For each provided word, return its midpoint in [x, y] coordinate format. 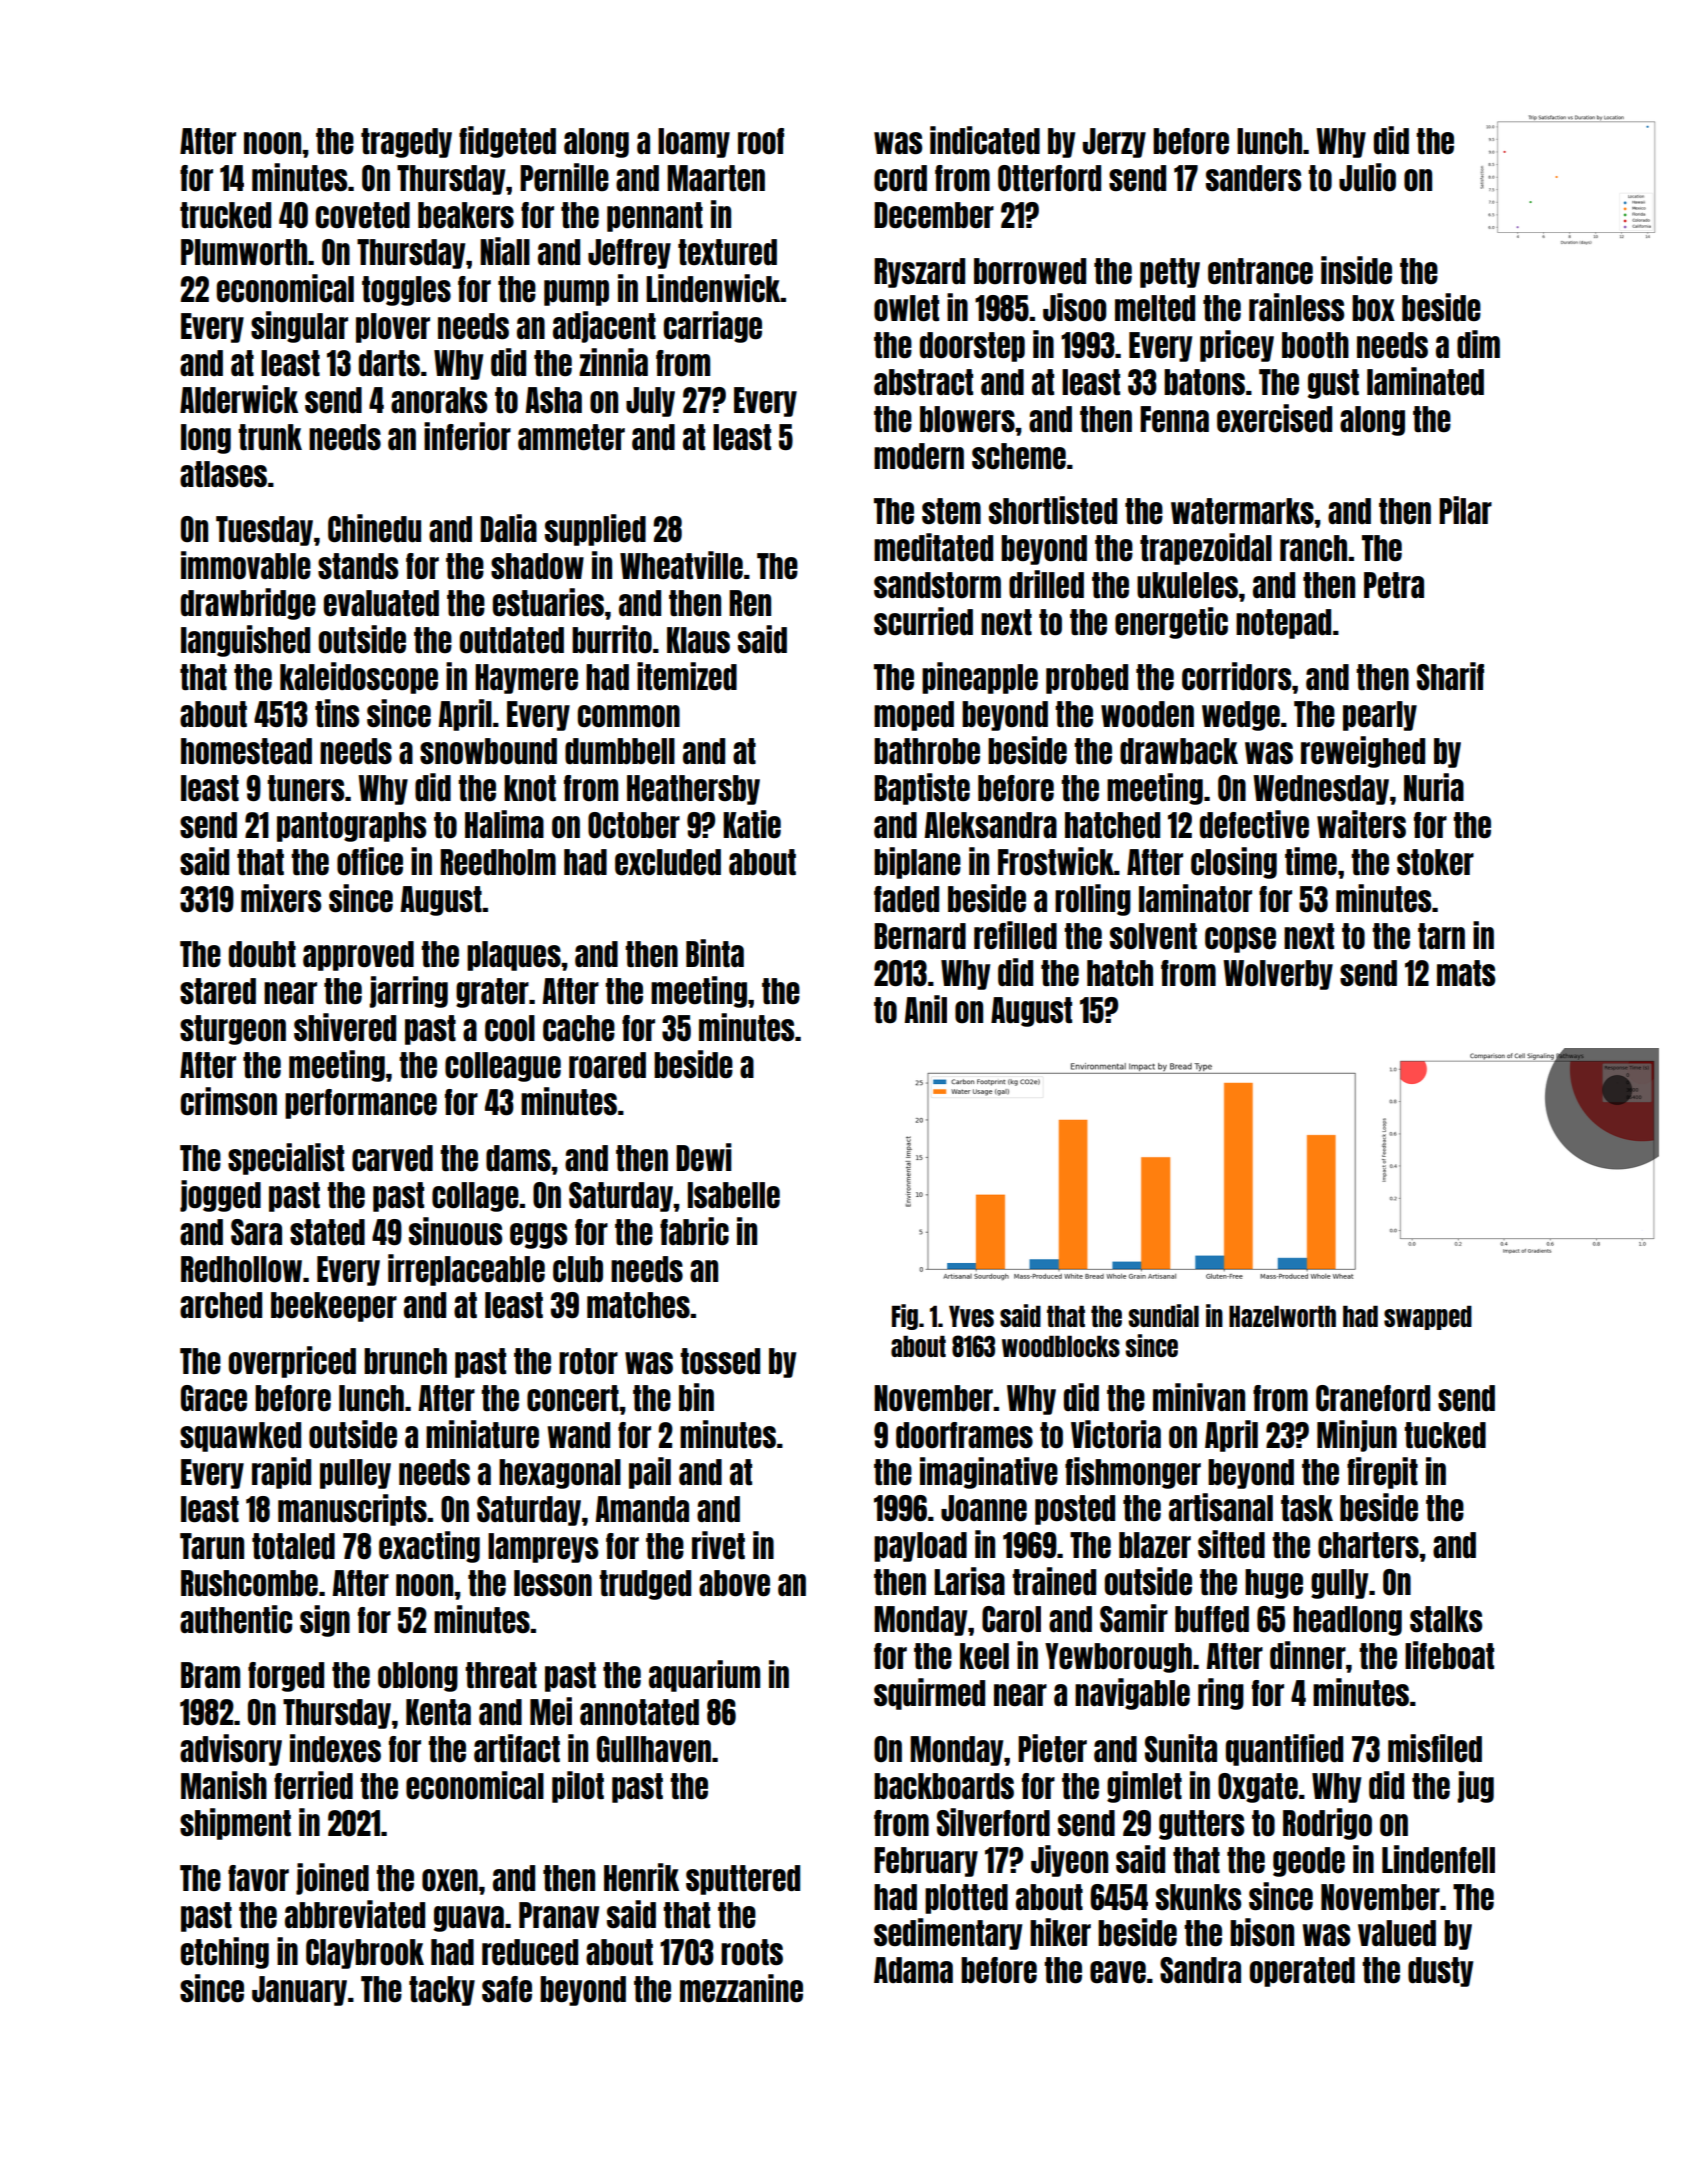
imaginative [989, 1473]
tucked [1445, 1435]
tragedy [406, 143]
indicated [985, 140]
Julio [1367, 177]
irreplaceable [466, 1270]
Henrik [641, 1877]
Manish [224, 1785]
